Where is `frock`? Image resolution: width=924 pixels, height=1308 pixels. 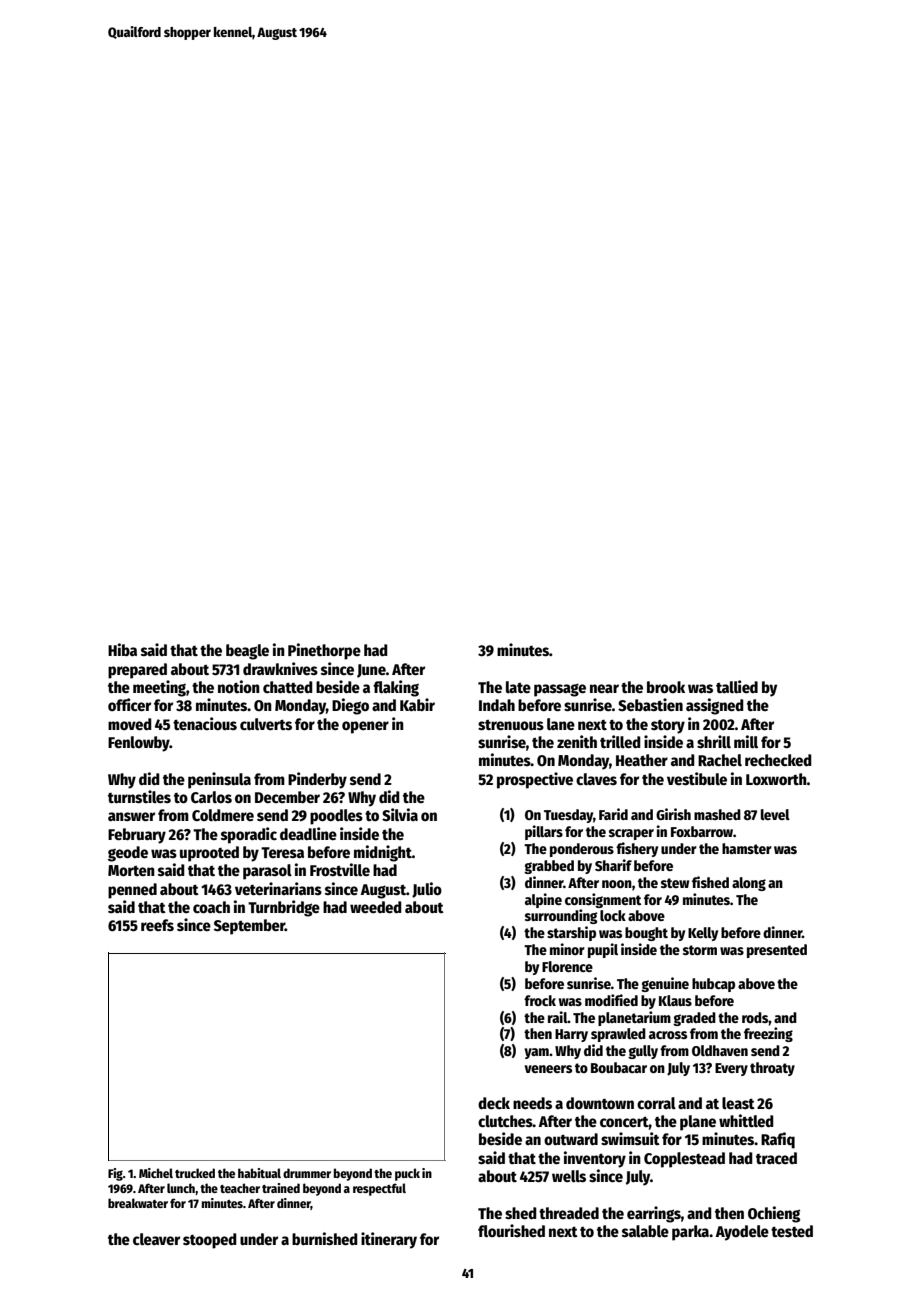 frock is located at coordinates (540, 1000).
